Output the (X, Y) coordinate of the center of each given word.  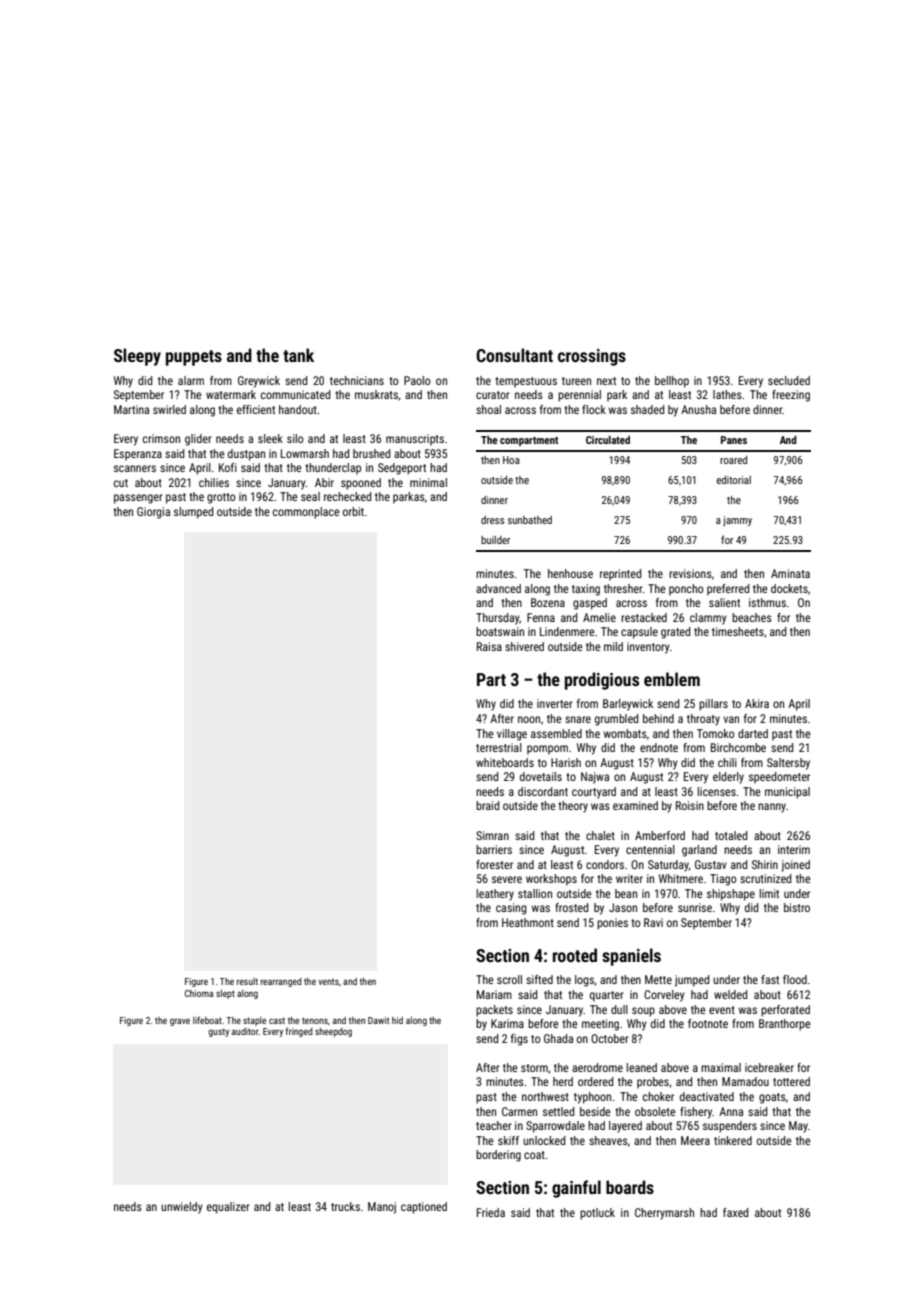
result (247, 981)
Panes (734, 440)
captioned (424, 1208)
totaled (731, 835)
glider (198, 440)
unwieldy (182, 1208)
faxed (735, 1212)
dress (492, 520)
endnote (659, 747)
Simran (492, 835)
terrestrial (499, 747)
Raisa (489, 646)
